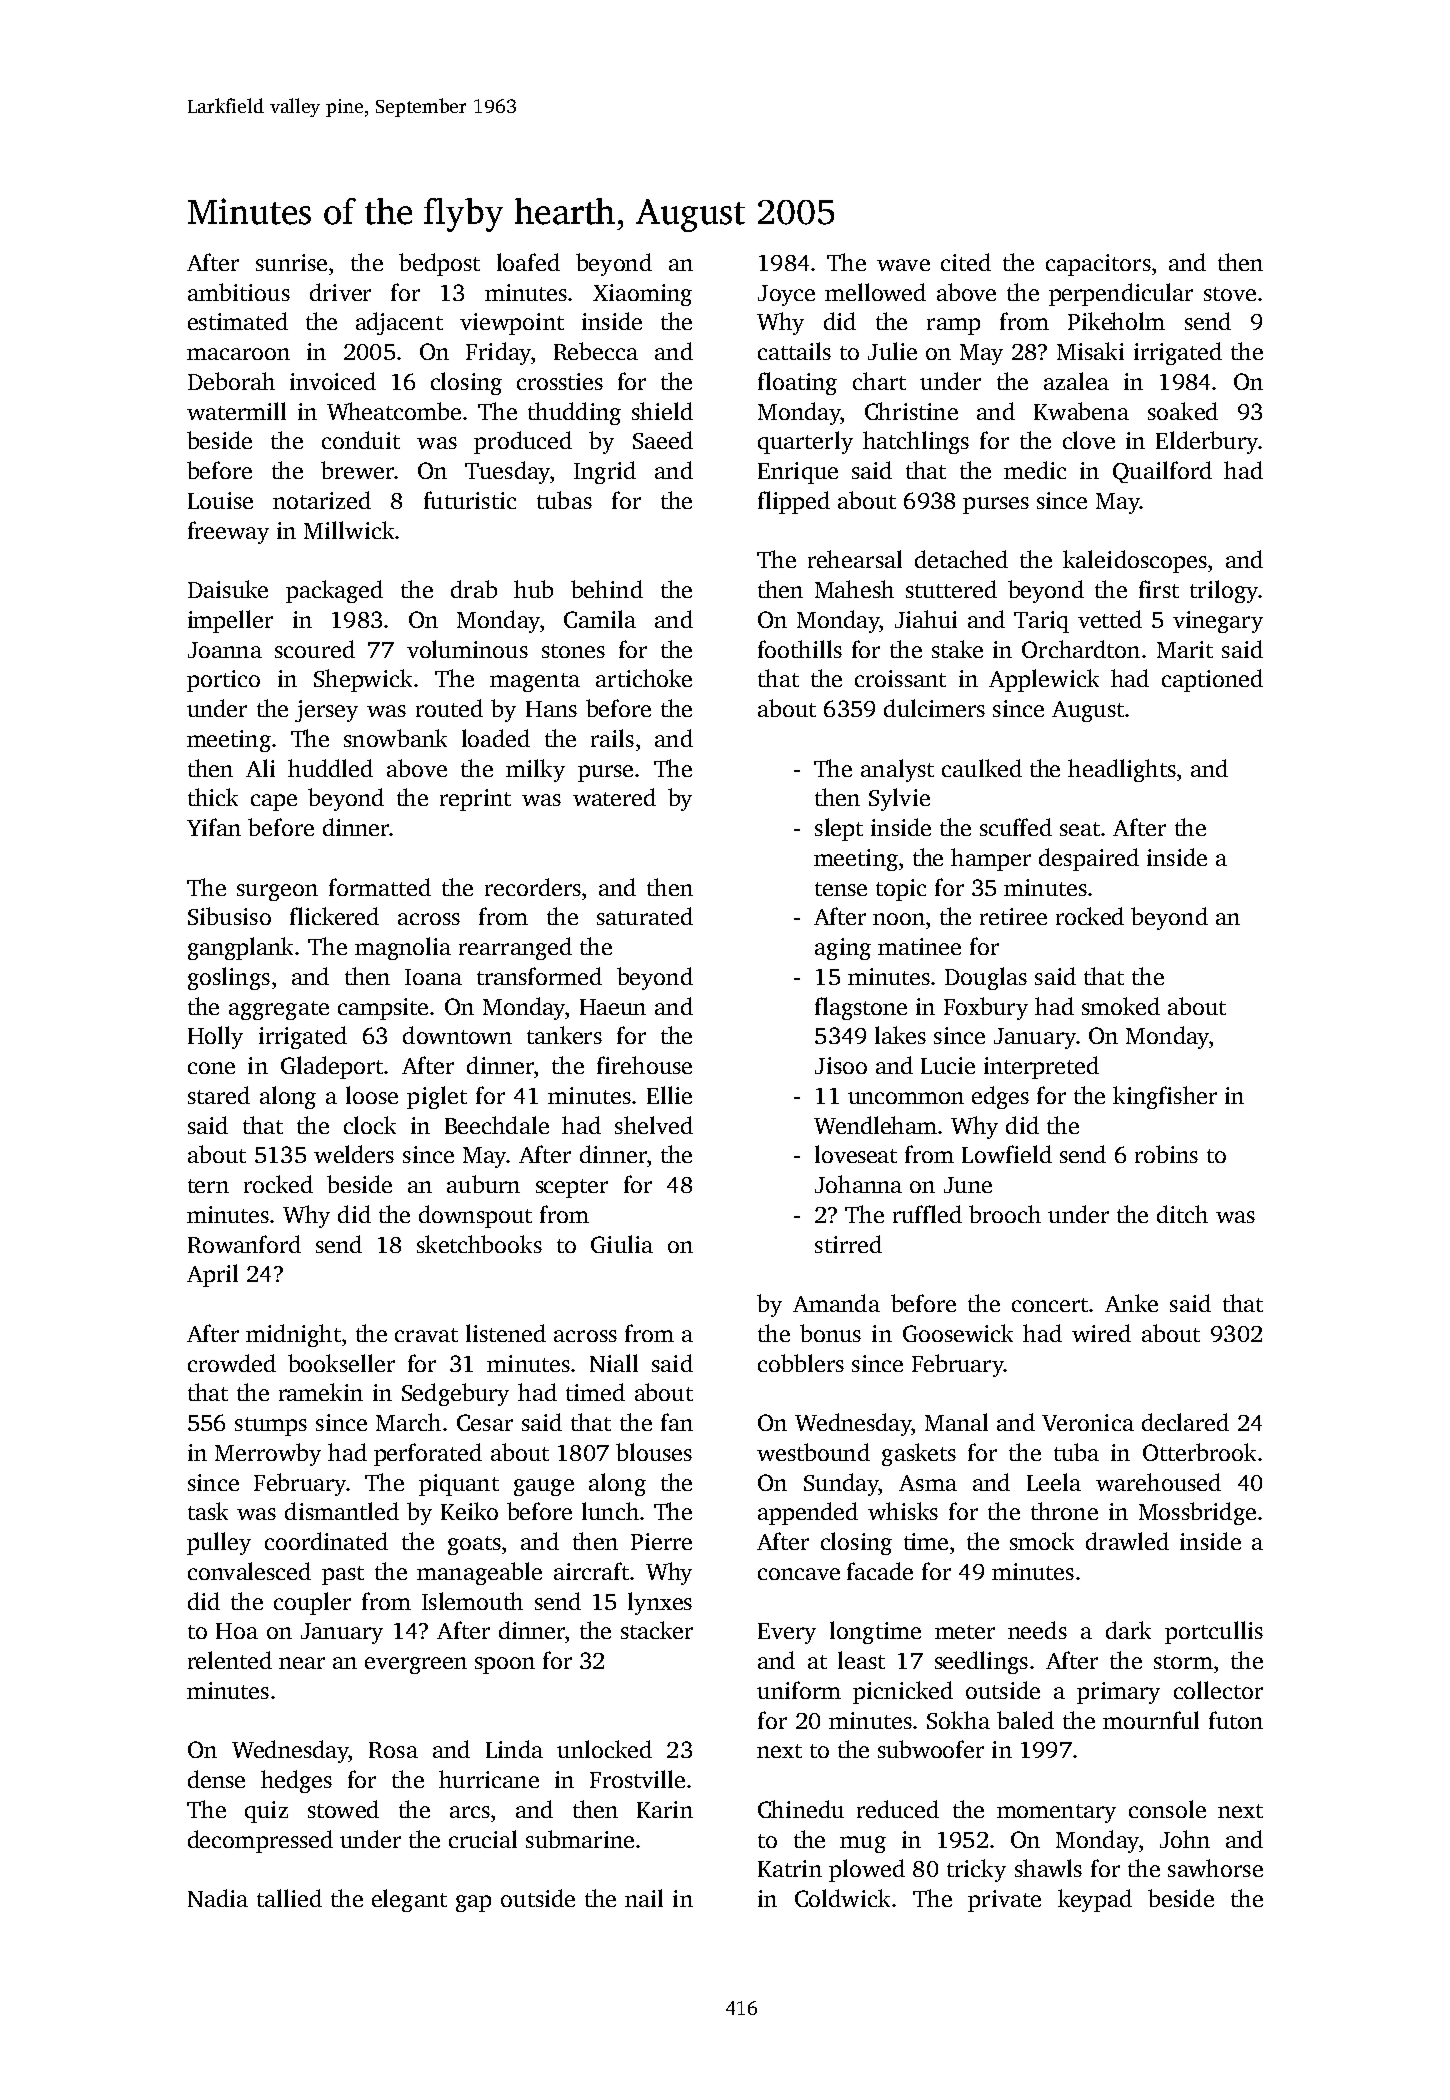 The image size is (1450, 2100). Describe the element at coordinates (875, 292) in the screenshot. I see `mellowed` at that location.
